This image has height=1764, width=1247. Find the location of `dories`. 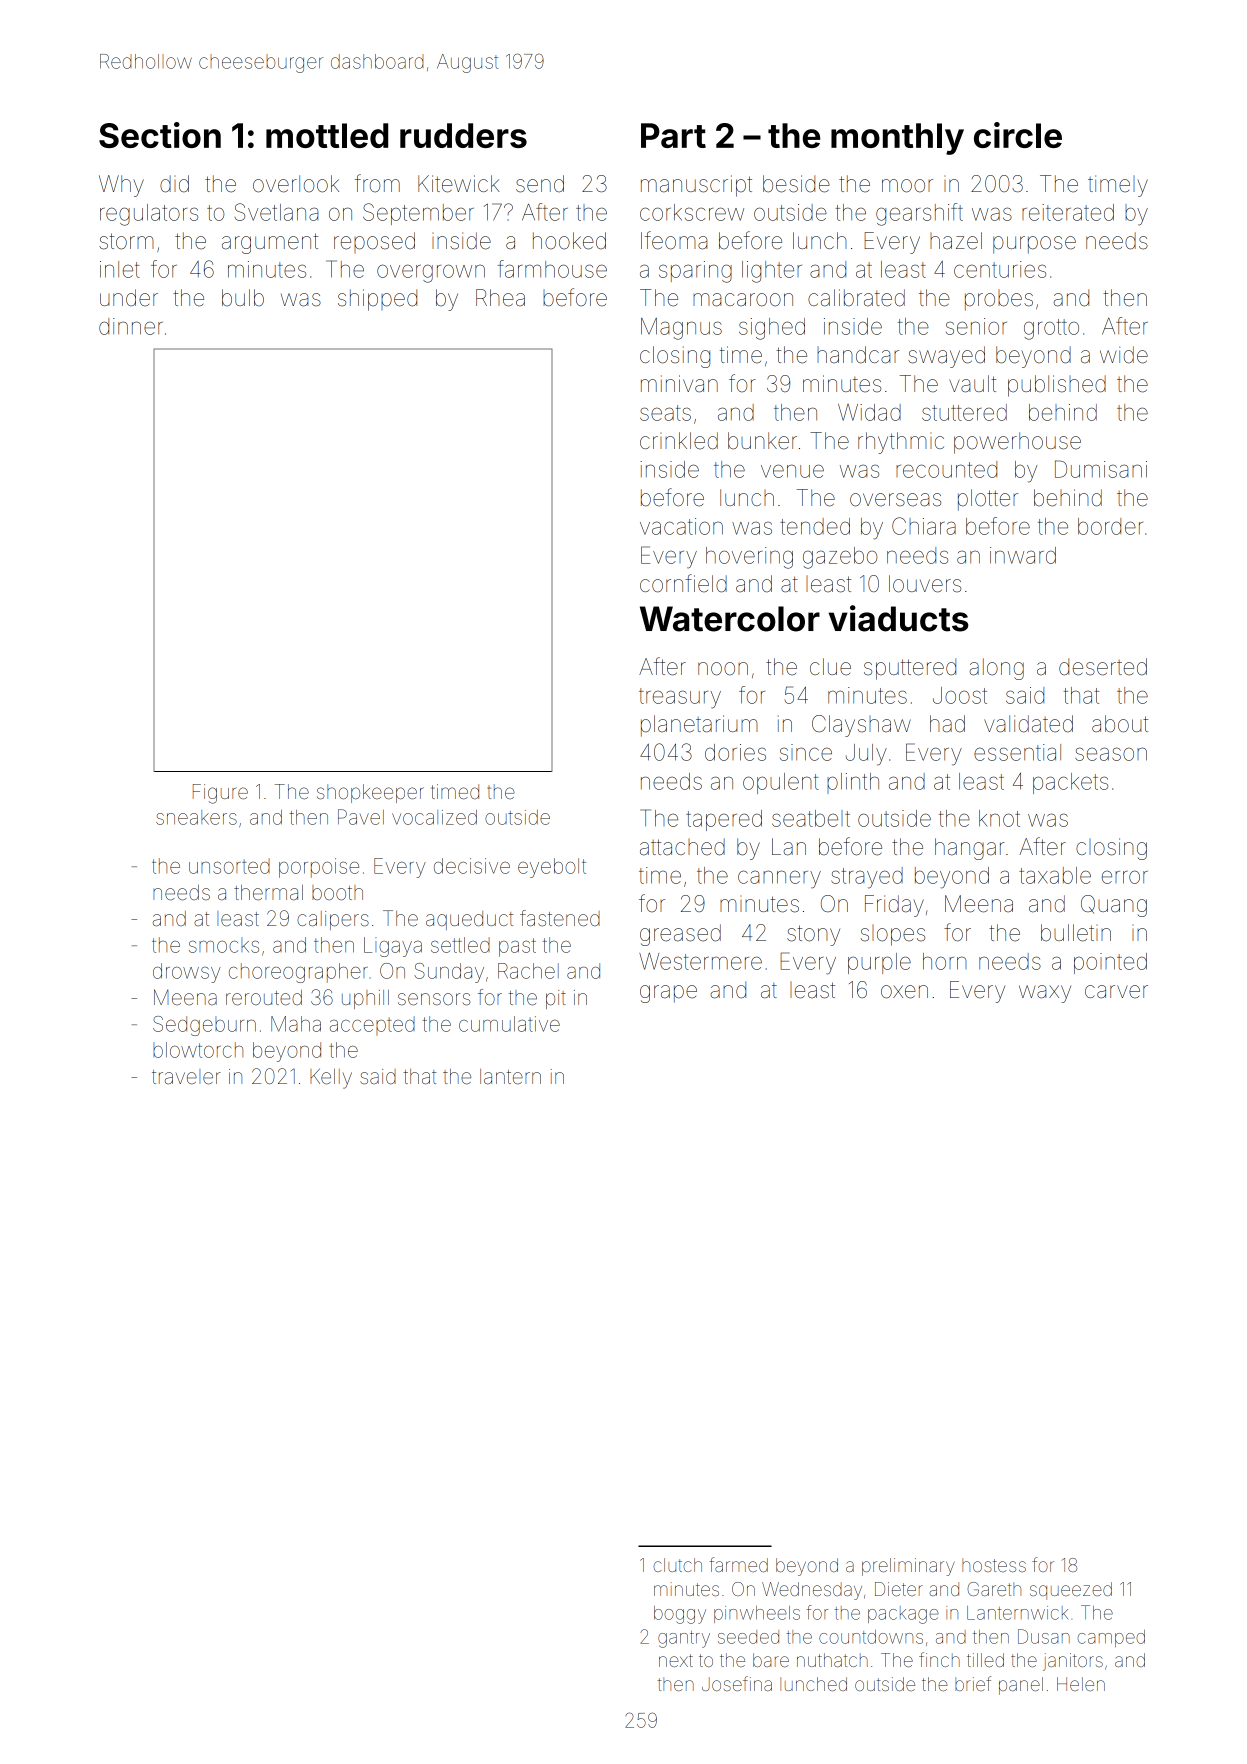

dories is located at coordinates (735, 752).
